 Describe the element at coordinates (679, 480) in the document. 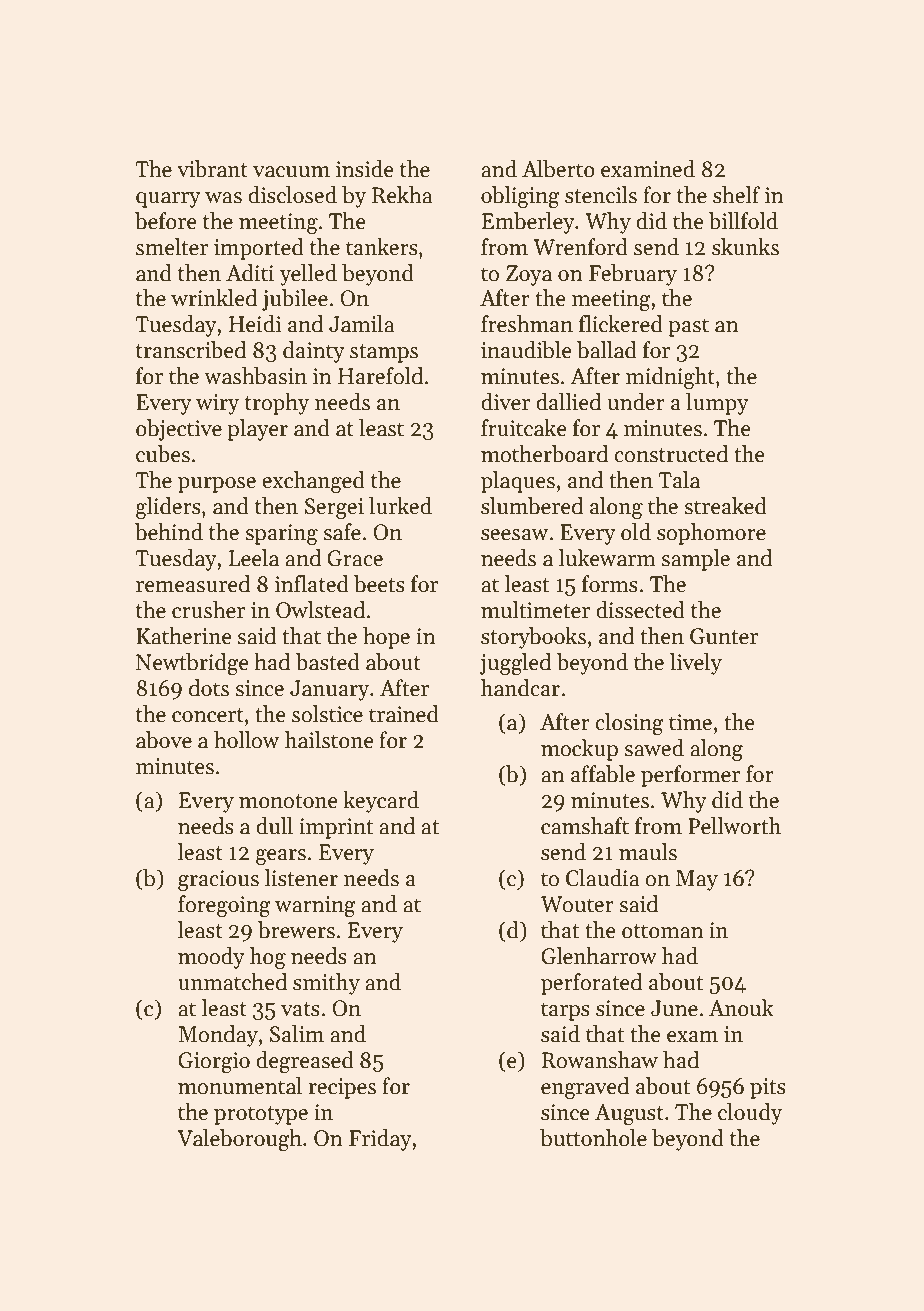

I see `Tala` at that location.
